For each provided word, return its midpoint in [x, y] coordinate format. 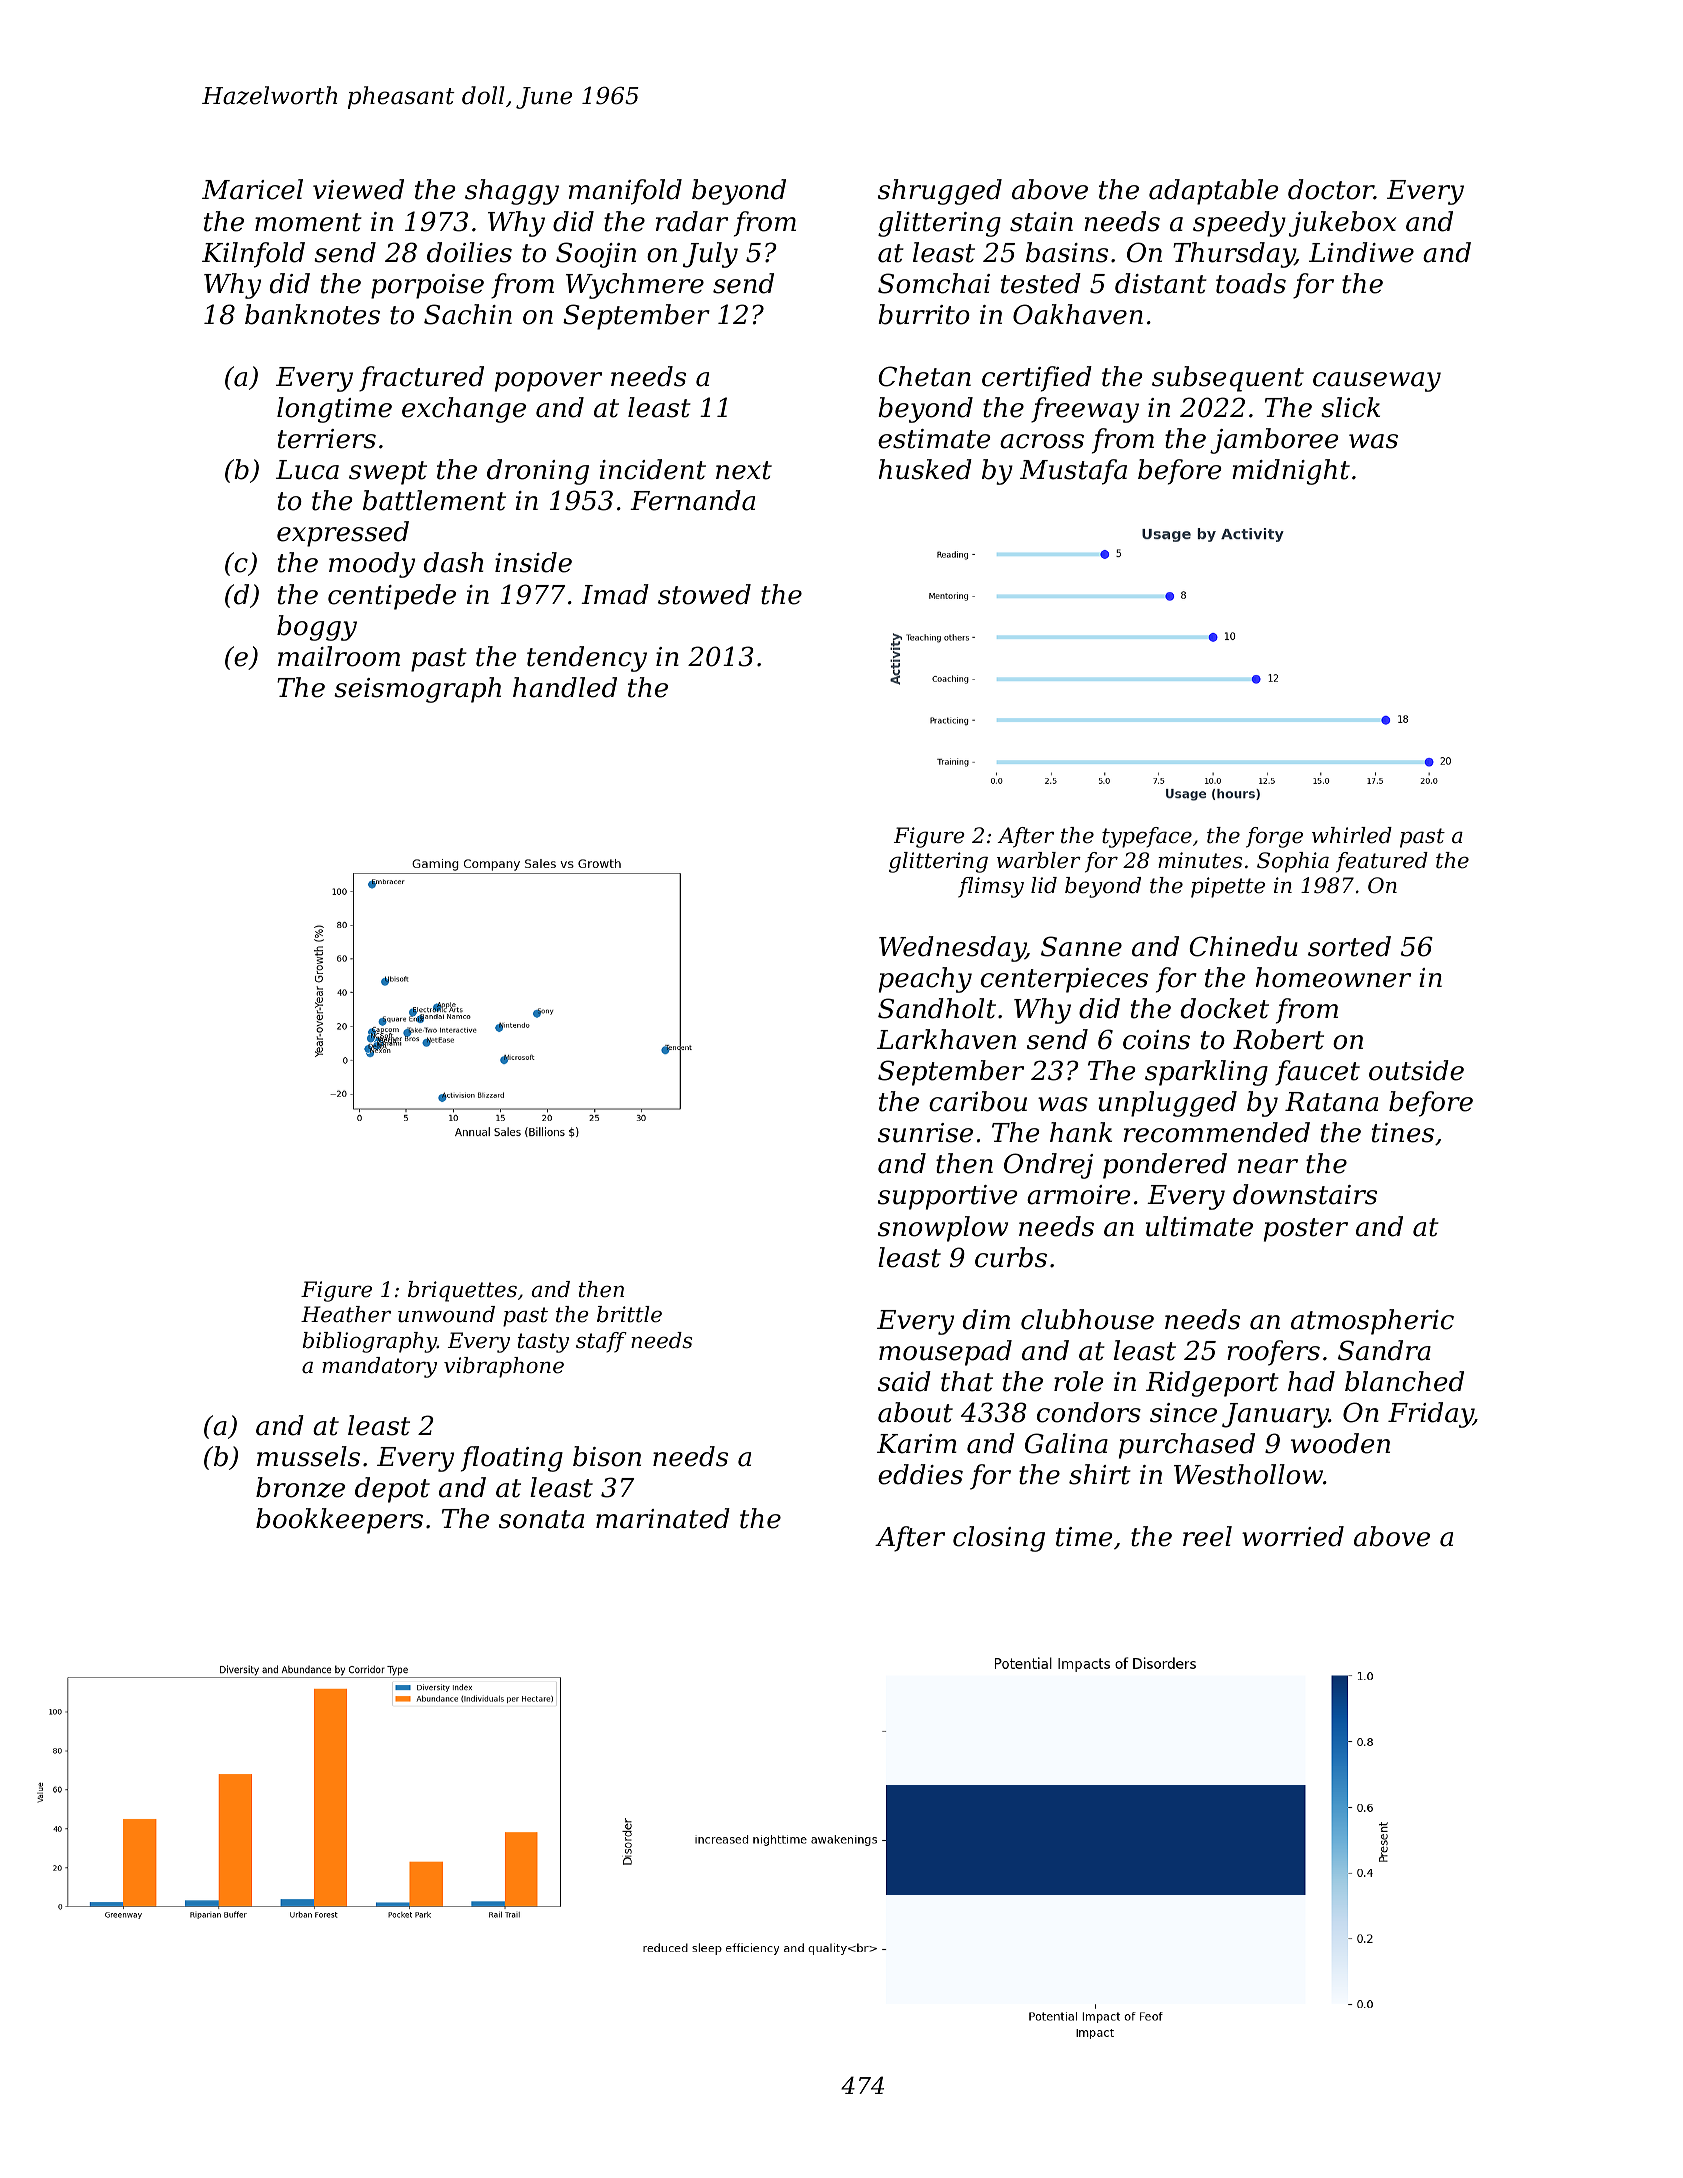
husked [925, 469]
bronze [300, 1487]
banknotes [312, 314]
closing [999, 1539]
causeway [1377, 382]
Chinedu [1243, 946]
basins [1067, 252]
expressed [343, 534]
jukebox [1342, 224]
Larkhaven [946, 1039]
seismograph [417, 690]
